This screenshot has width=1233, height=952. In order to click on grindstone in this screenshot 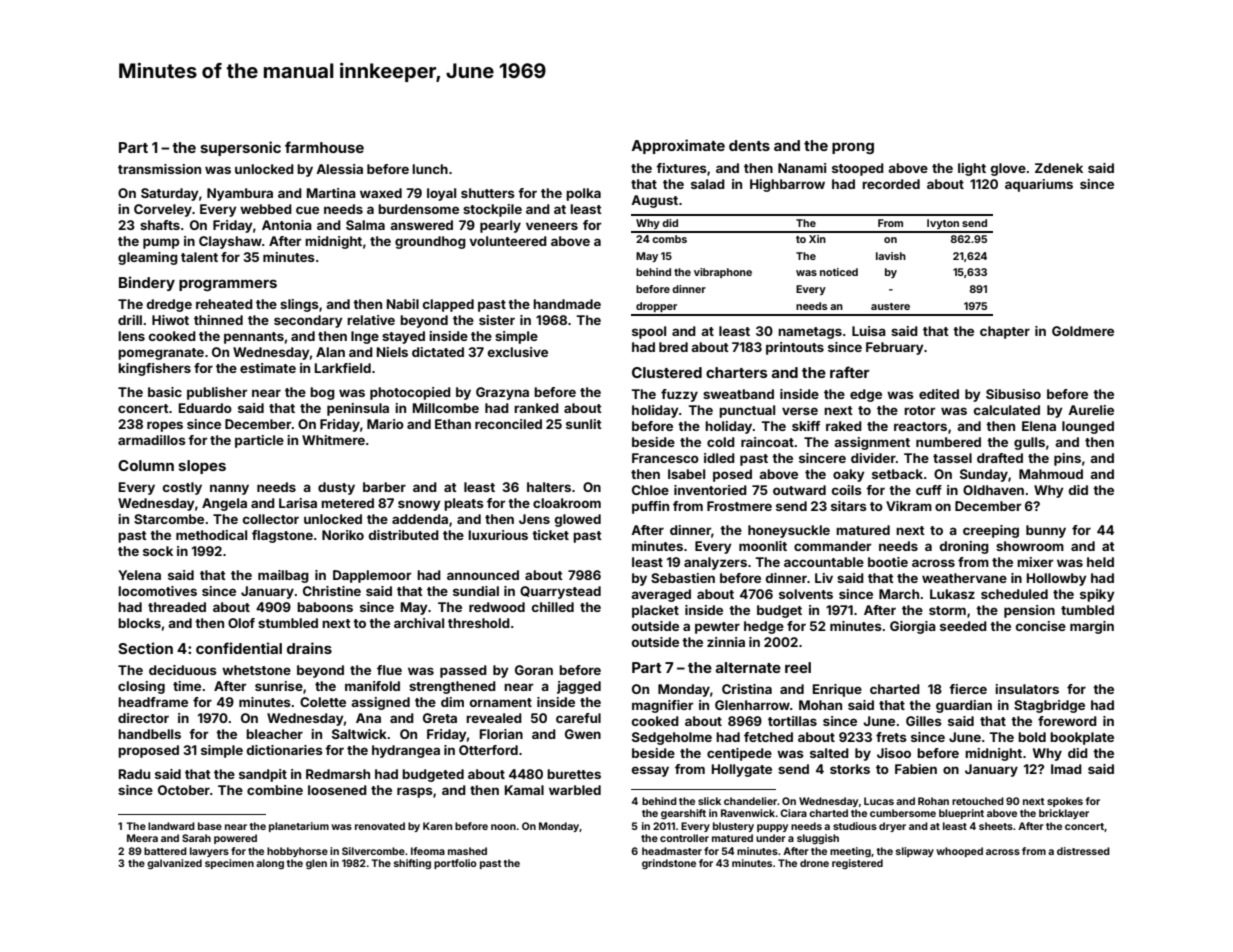, I will do `click(669, 864)`.
